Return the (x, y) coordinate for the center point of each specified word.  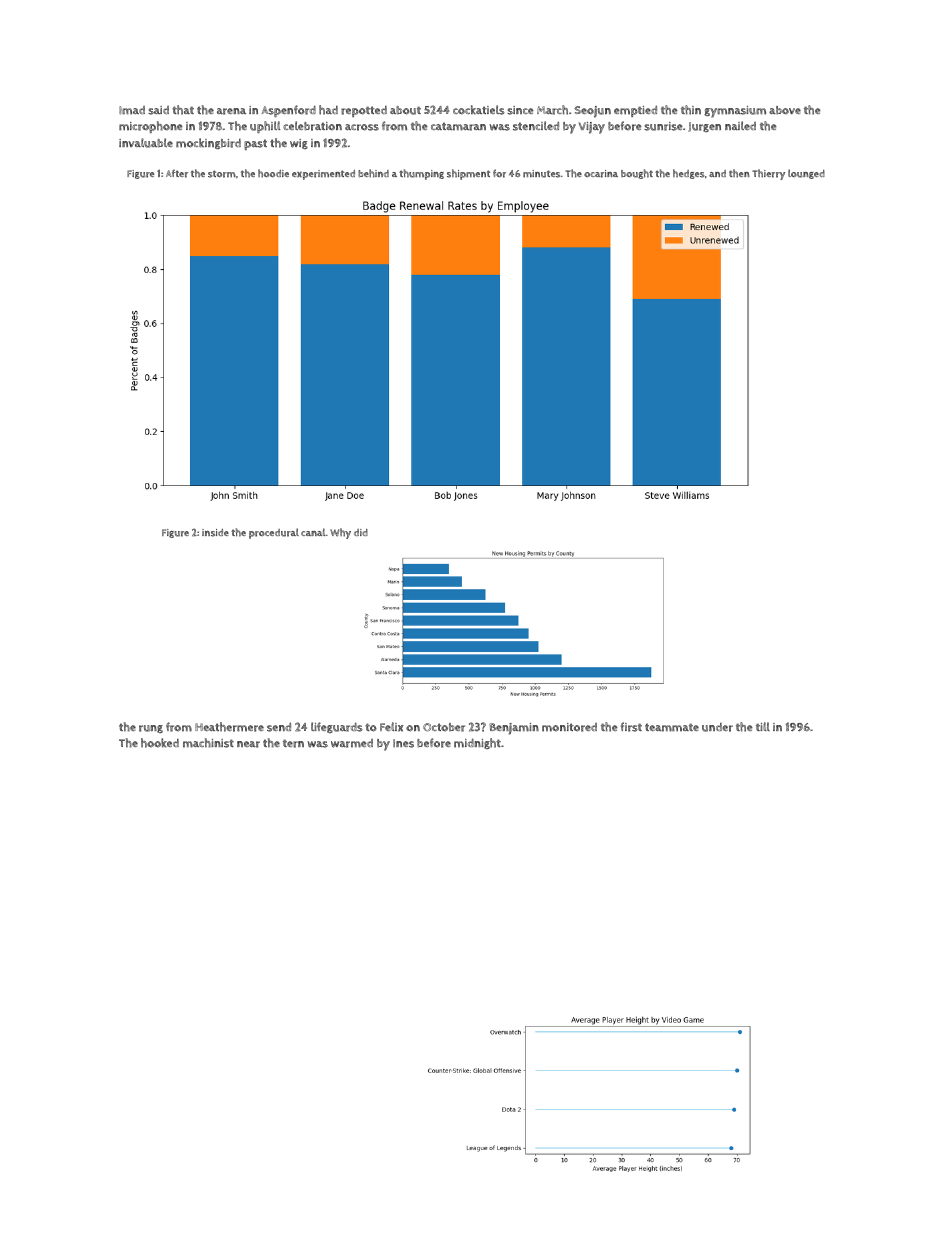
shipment (468, 174)
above (785, 110)
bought (637, 174)
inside (215, 533)
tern (293, 744)
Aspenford (288, 111)
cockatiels (479, 110)
